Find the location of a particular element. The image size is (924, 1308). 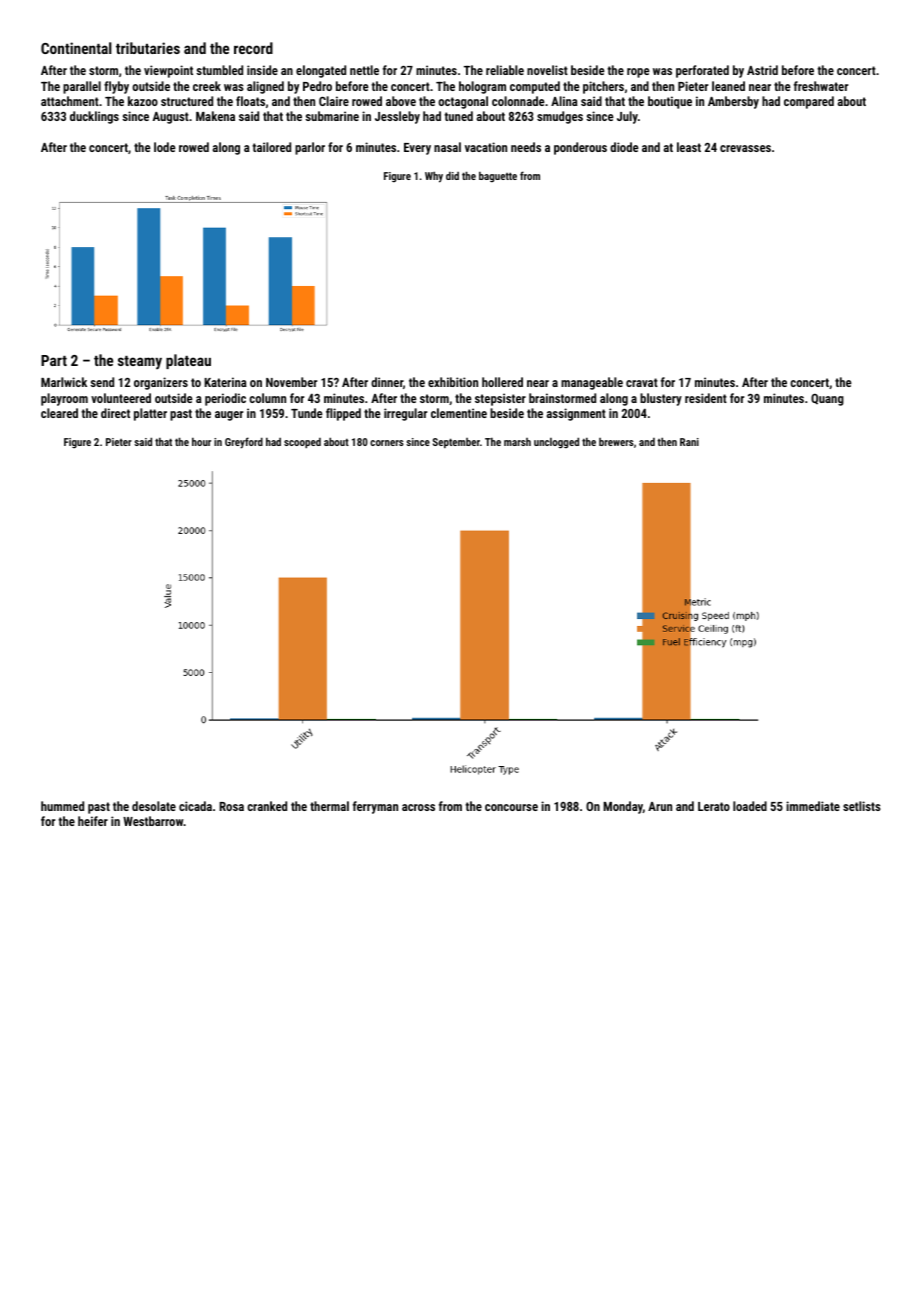

reliable is located at coordinates (505, 70).
